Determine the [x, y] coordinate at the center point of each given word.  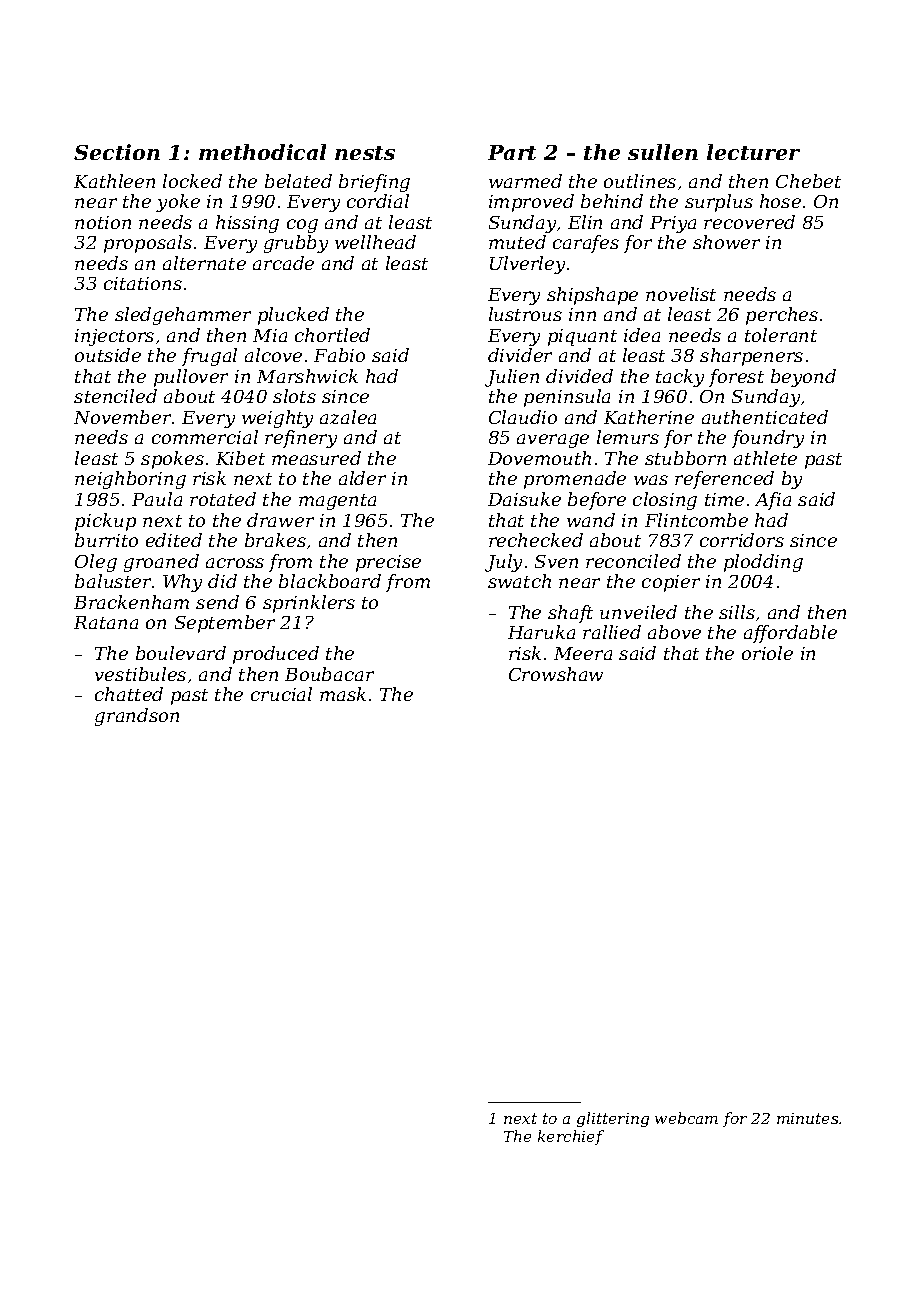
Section [117, 152]
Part [512, 152]
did [222, 581]
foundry [768, 439]
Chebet [808, 181]
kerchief [571, 1137]
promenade [575, 480]
